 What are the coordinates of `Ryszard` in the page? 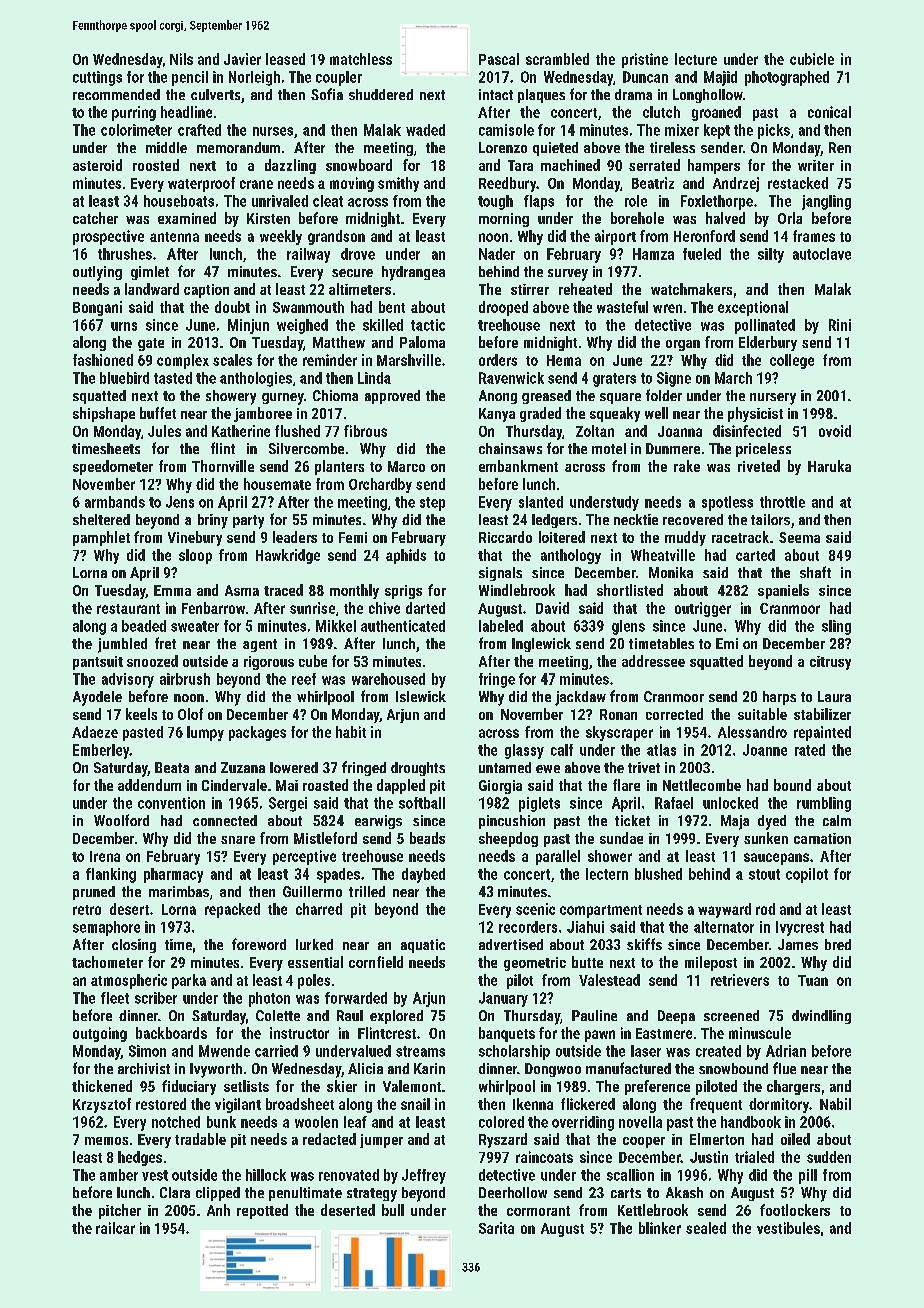 It's located at (503, 1140).
